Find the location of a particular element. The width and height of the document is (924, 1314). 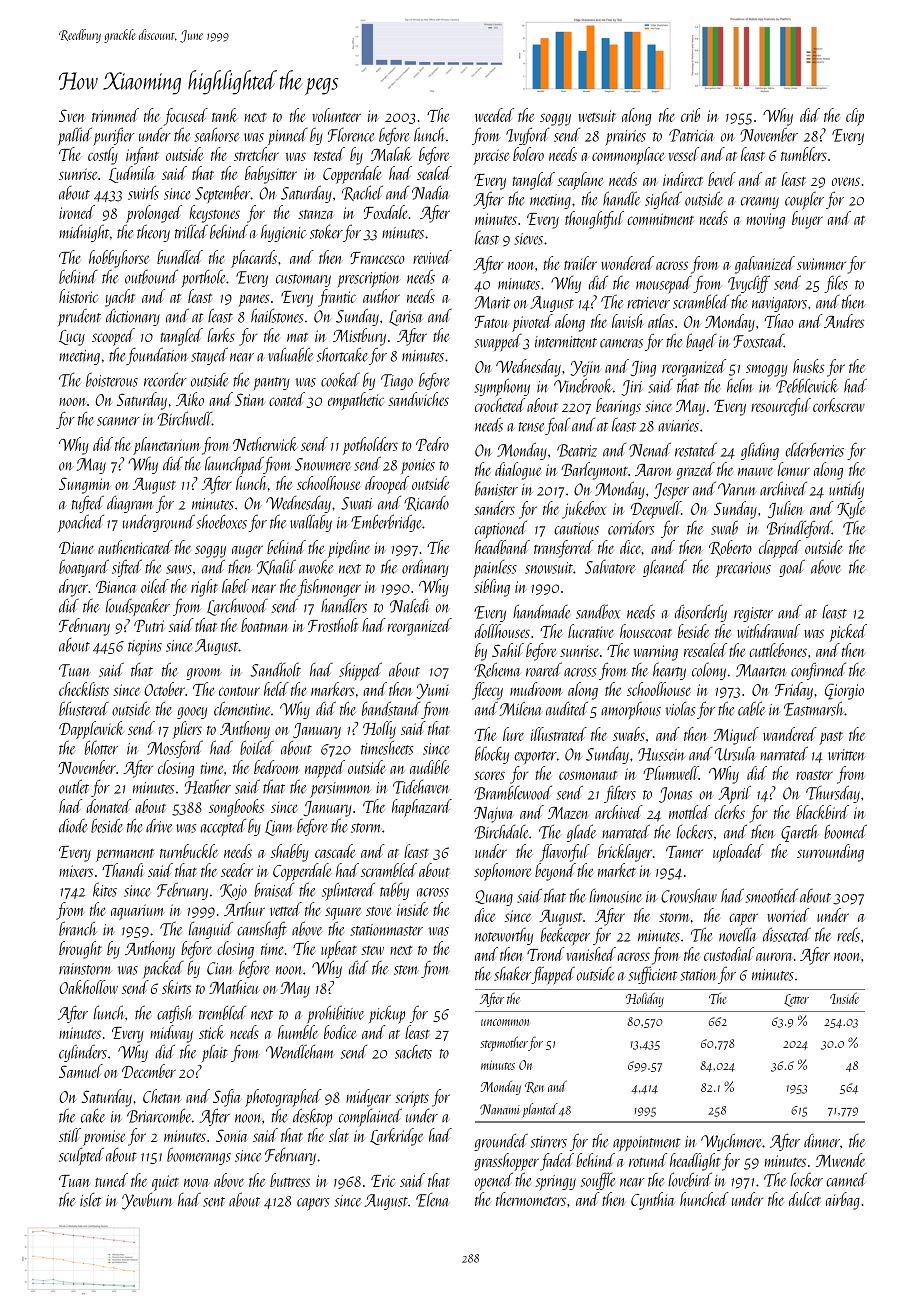

weeded is located at coordinates (494, 115).
